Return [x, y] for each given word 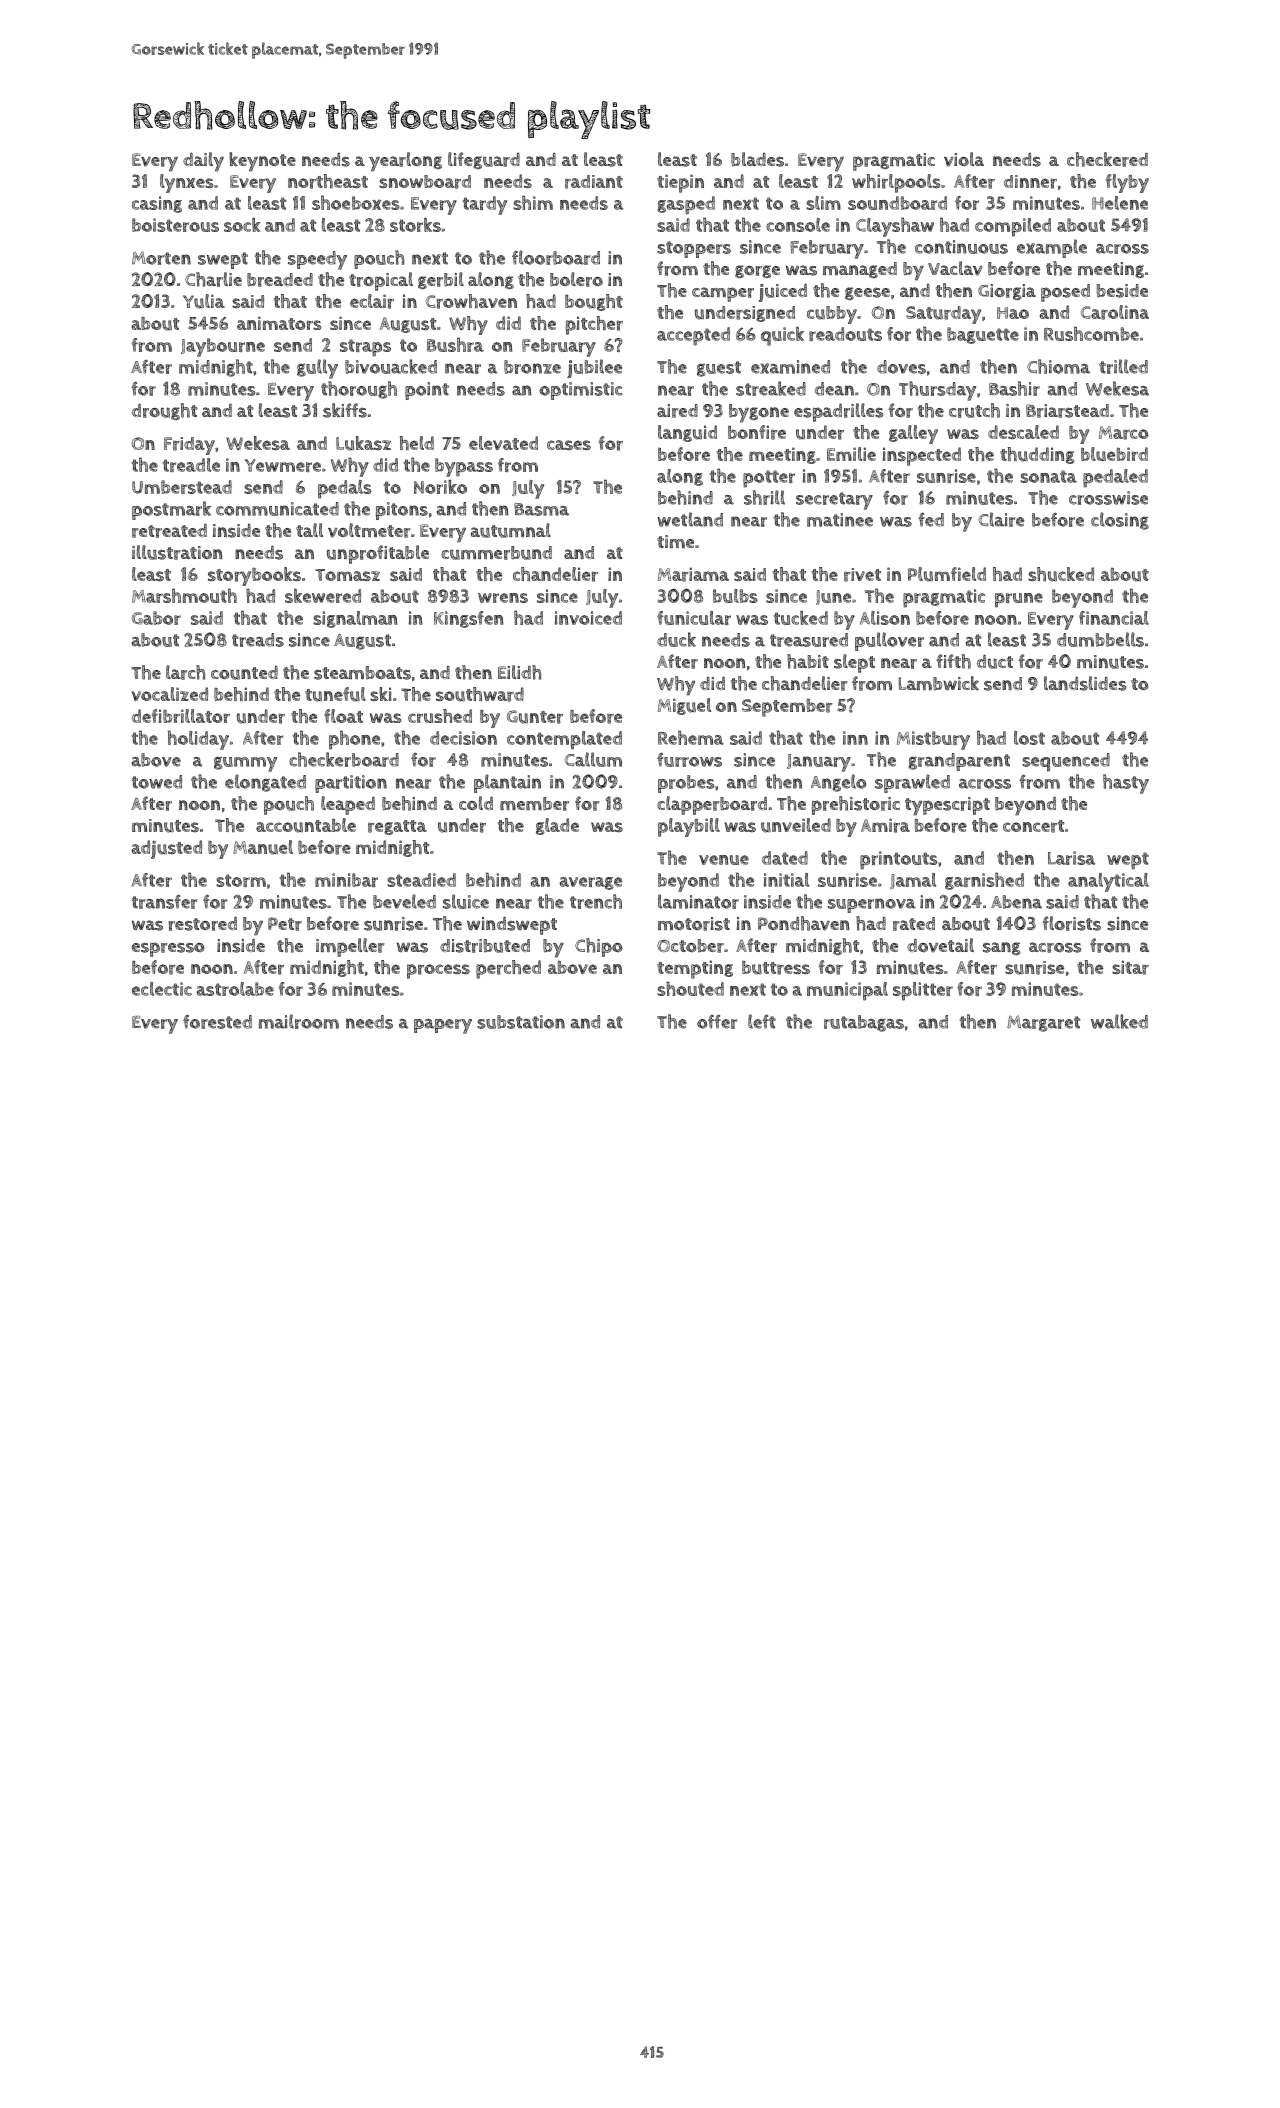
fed [931, 519]
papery [443, 1026]
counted [244, 673]
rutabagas [864, 1023]
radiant [594, 182]
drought [164, 411]
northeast [328, 181]
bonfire [757, 432]
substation [521, 1022]
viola [964, 159]
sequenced [1066, 762]
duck [676, 639]
